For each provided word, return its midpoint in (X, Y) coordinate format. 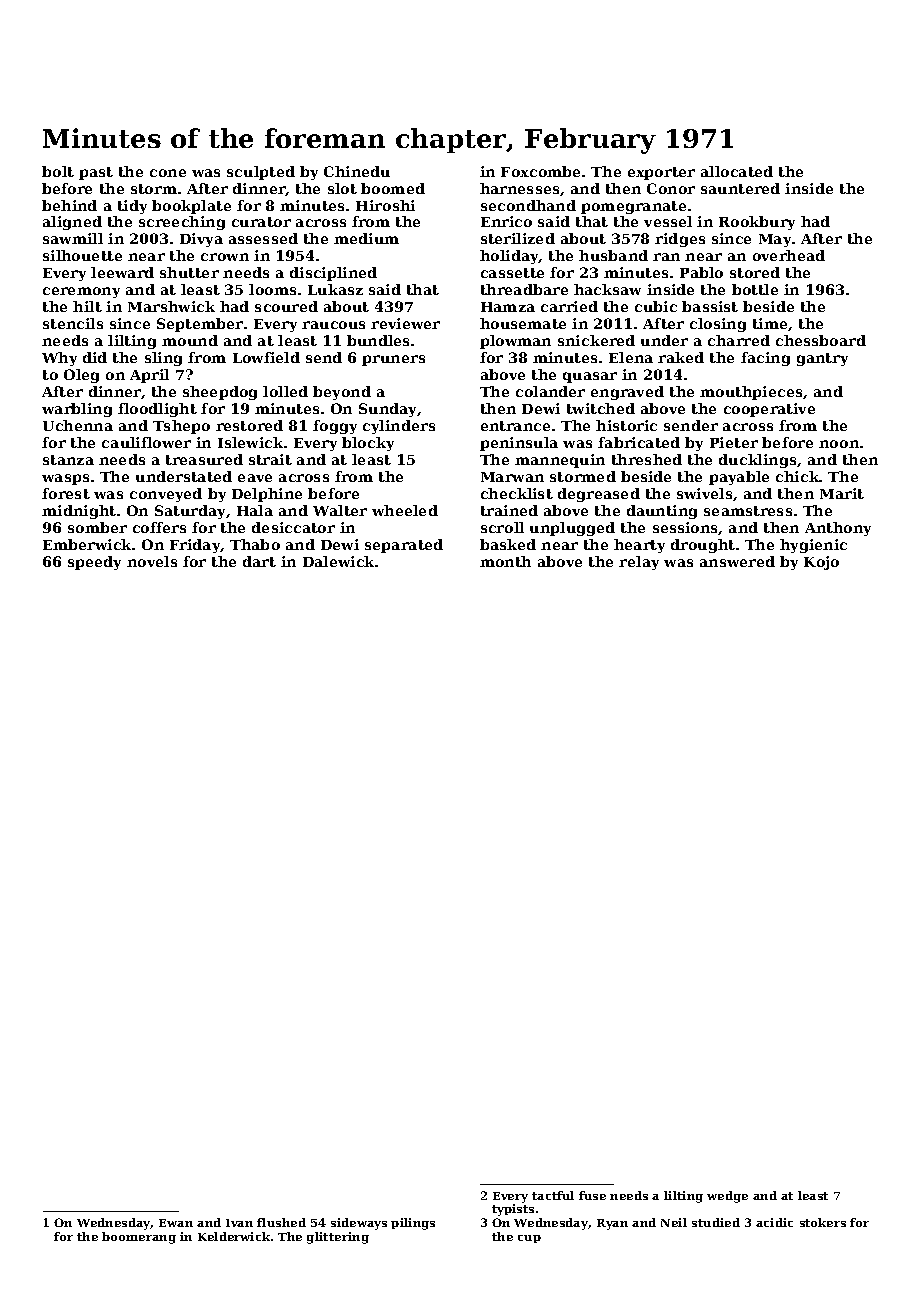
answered (737, 561)
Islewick (250, 442)
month (505, 561)
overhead (789, 255)
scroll (502, 527)
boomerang (139, 1238)
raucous (333, 325)
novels (152, 561)
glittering (338, 1238)
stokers (823, 1222)
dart (259, 561)
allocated (737, 171)
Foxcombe (540, 171)
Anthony (838, 529)
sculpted (261, 173)
